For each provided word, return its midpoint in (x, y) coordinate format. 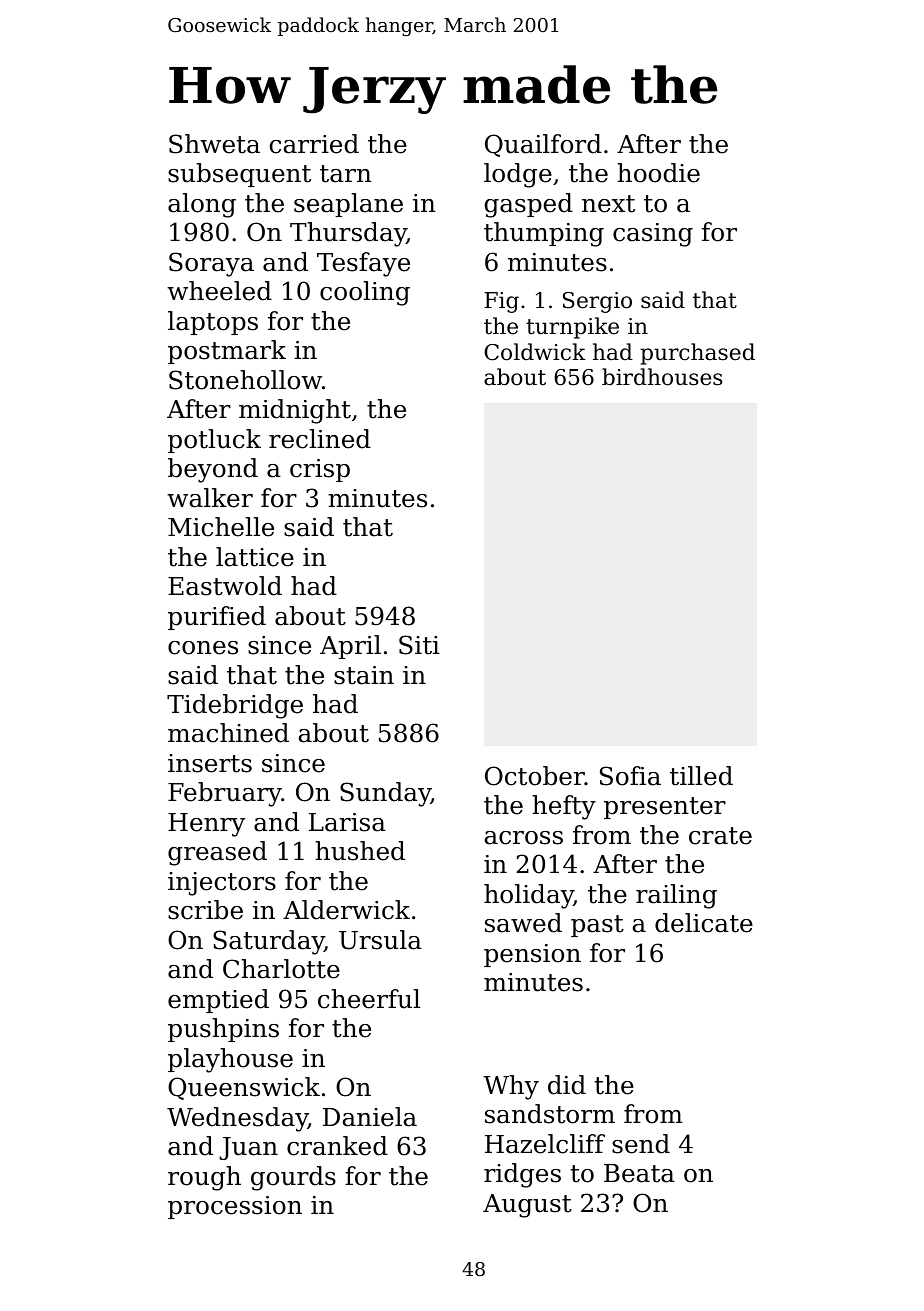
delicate (704, 923)
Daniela (370, 1117)
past (597, 926)
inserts (210, 763)
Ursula (380, 940)
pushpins (223, 1030)
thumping (544, 234)
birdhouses (662, 377)
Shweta (214, 144)
